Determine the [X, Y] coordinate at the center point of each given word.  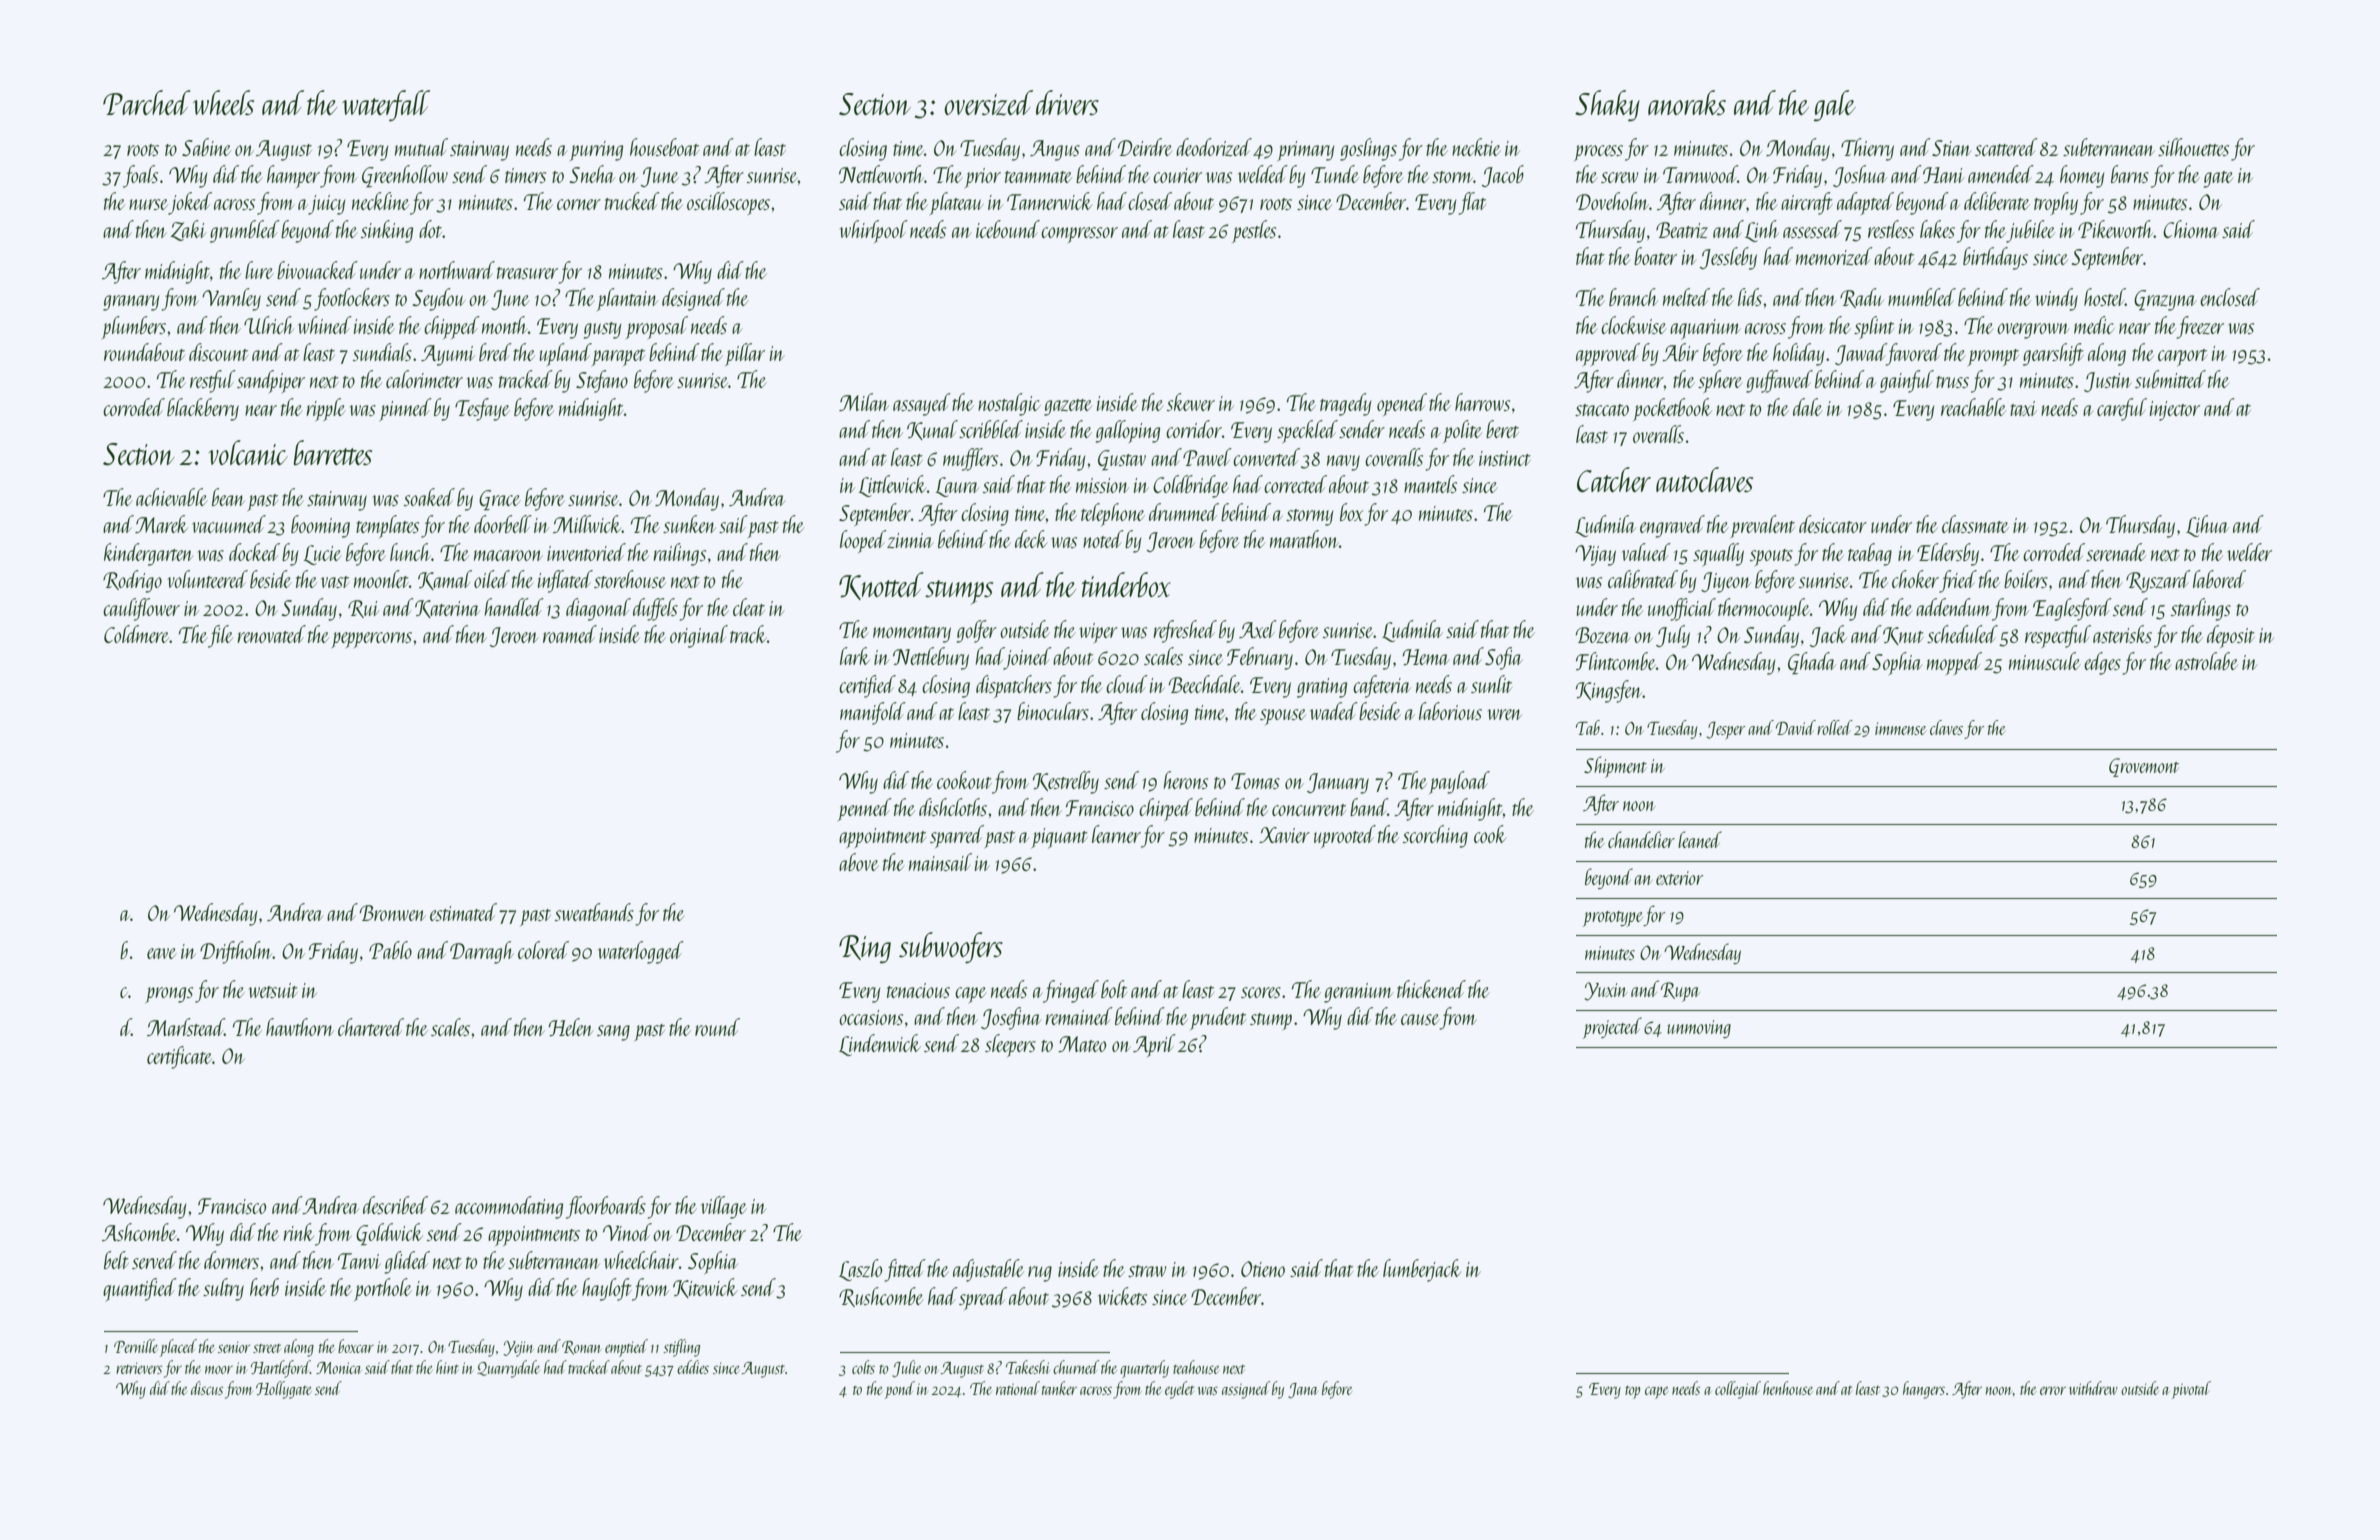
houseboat [664, 147]
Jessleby [1728, 258]
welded [1263, 174]
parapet [618, 357]
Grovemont [2144, 767]
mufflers [970, 459]
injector [2175, 411]
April [1154, 1045]
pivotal [2191, 1390]
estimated [463, 912]
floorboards [606, 1207]
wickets [1122, 1296]
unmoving [1699, 1029]
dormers [231, 1260]
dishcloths [953, 807]
